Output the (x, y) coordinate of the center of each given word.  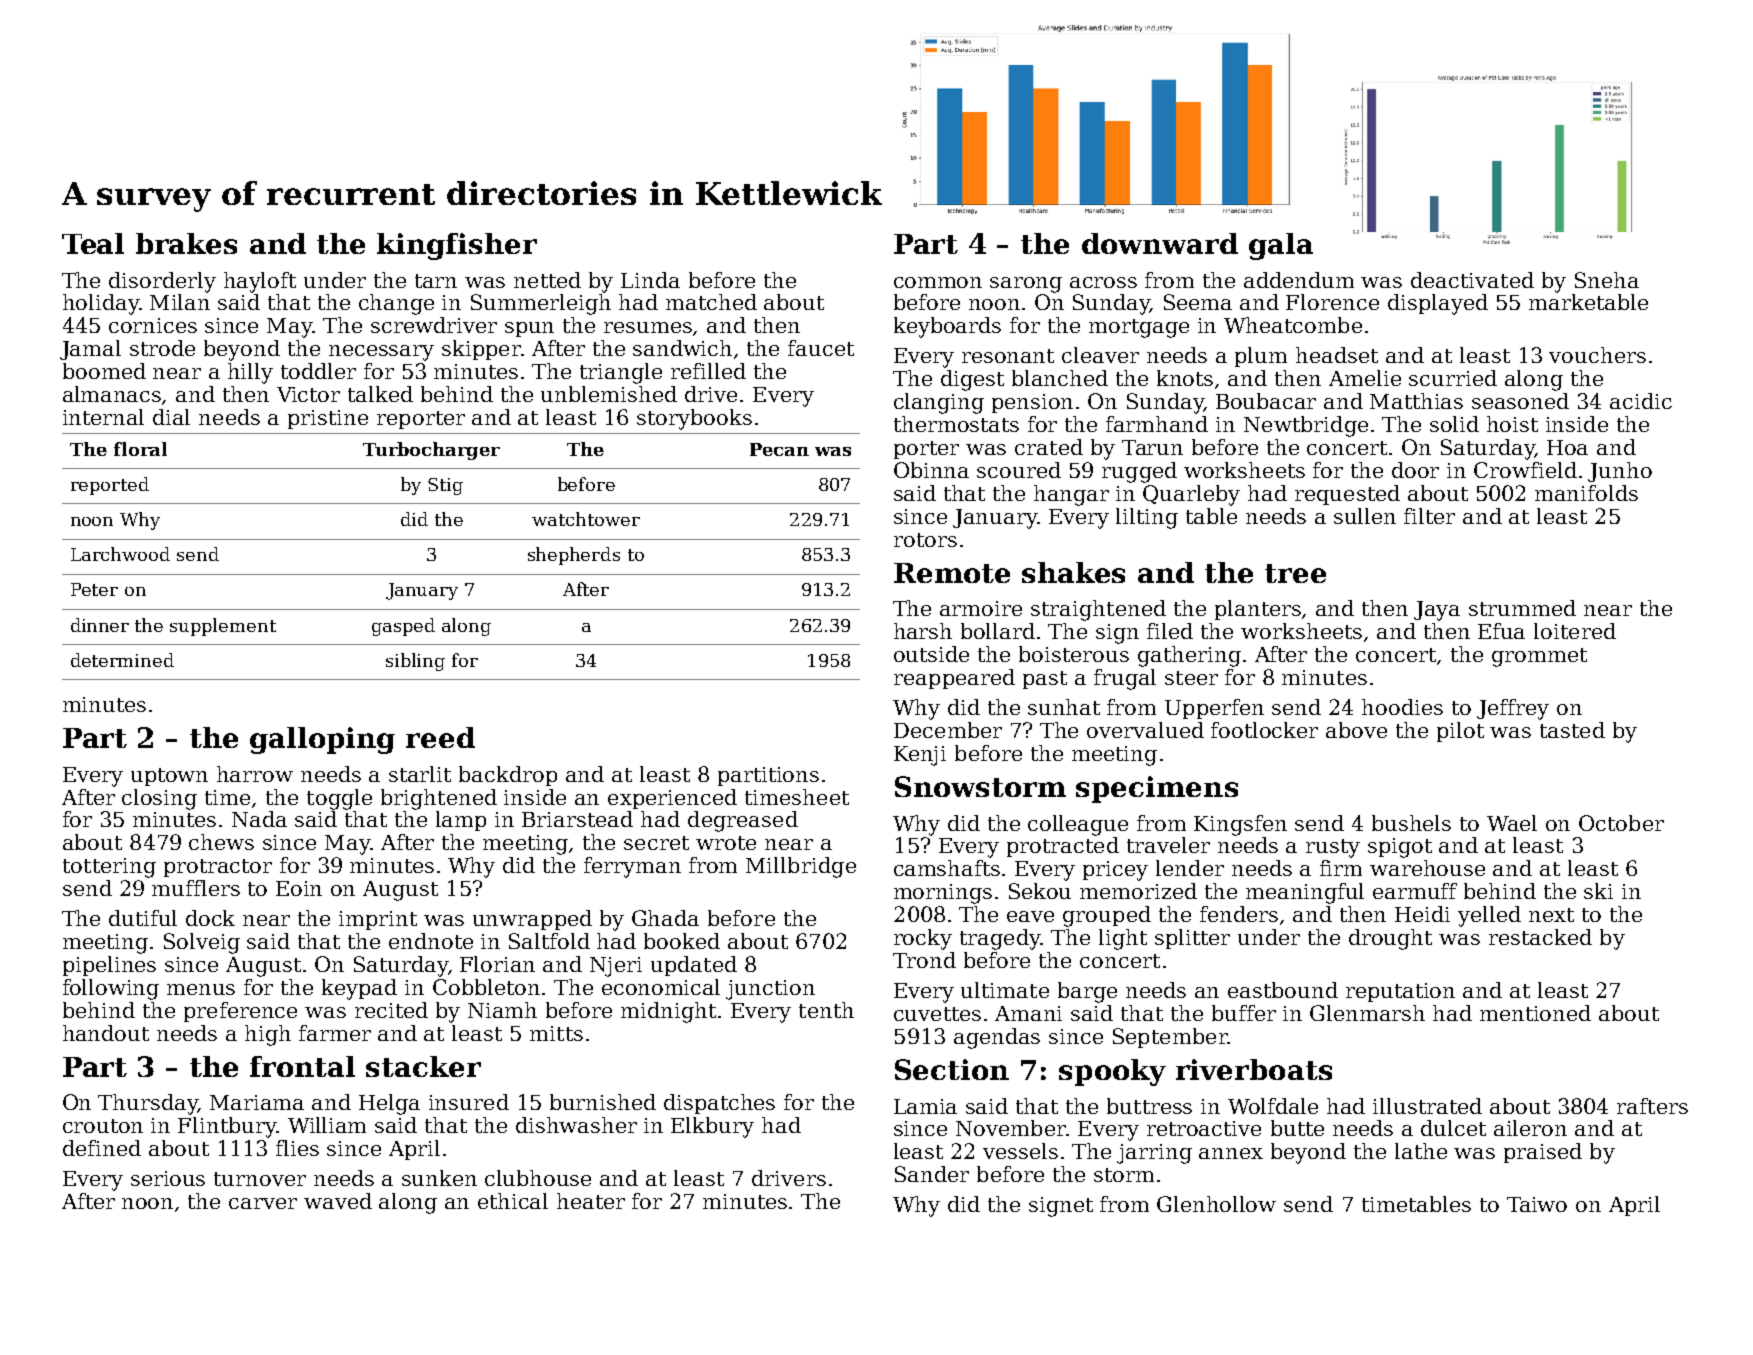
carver (263, 1203)
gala (1281, 246)
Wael (1512, 823)
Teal (93, 243)
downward (1160, 243)
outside (931, 654)
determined (122, 660)
